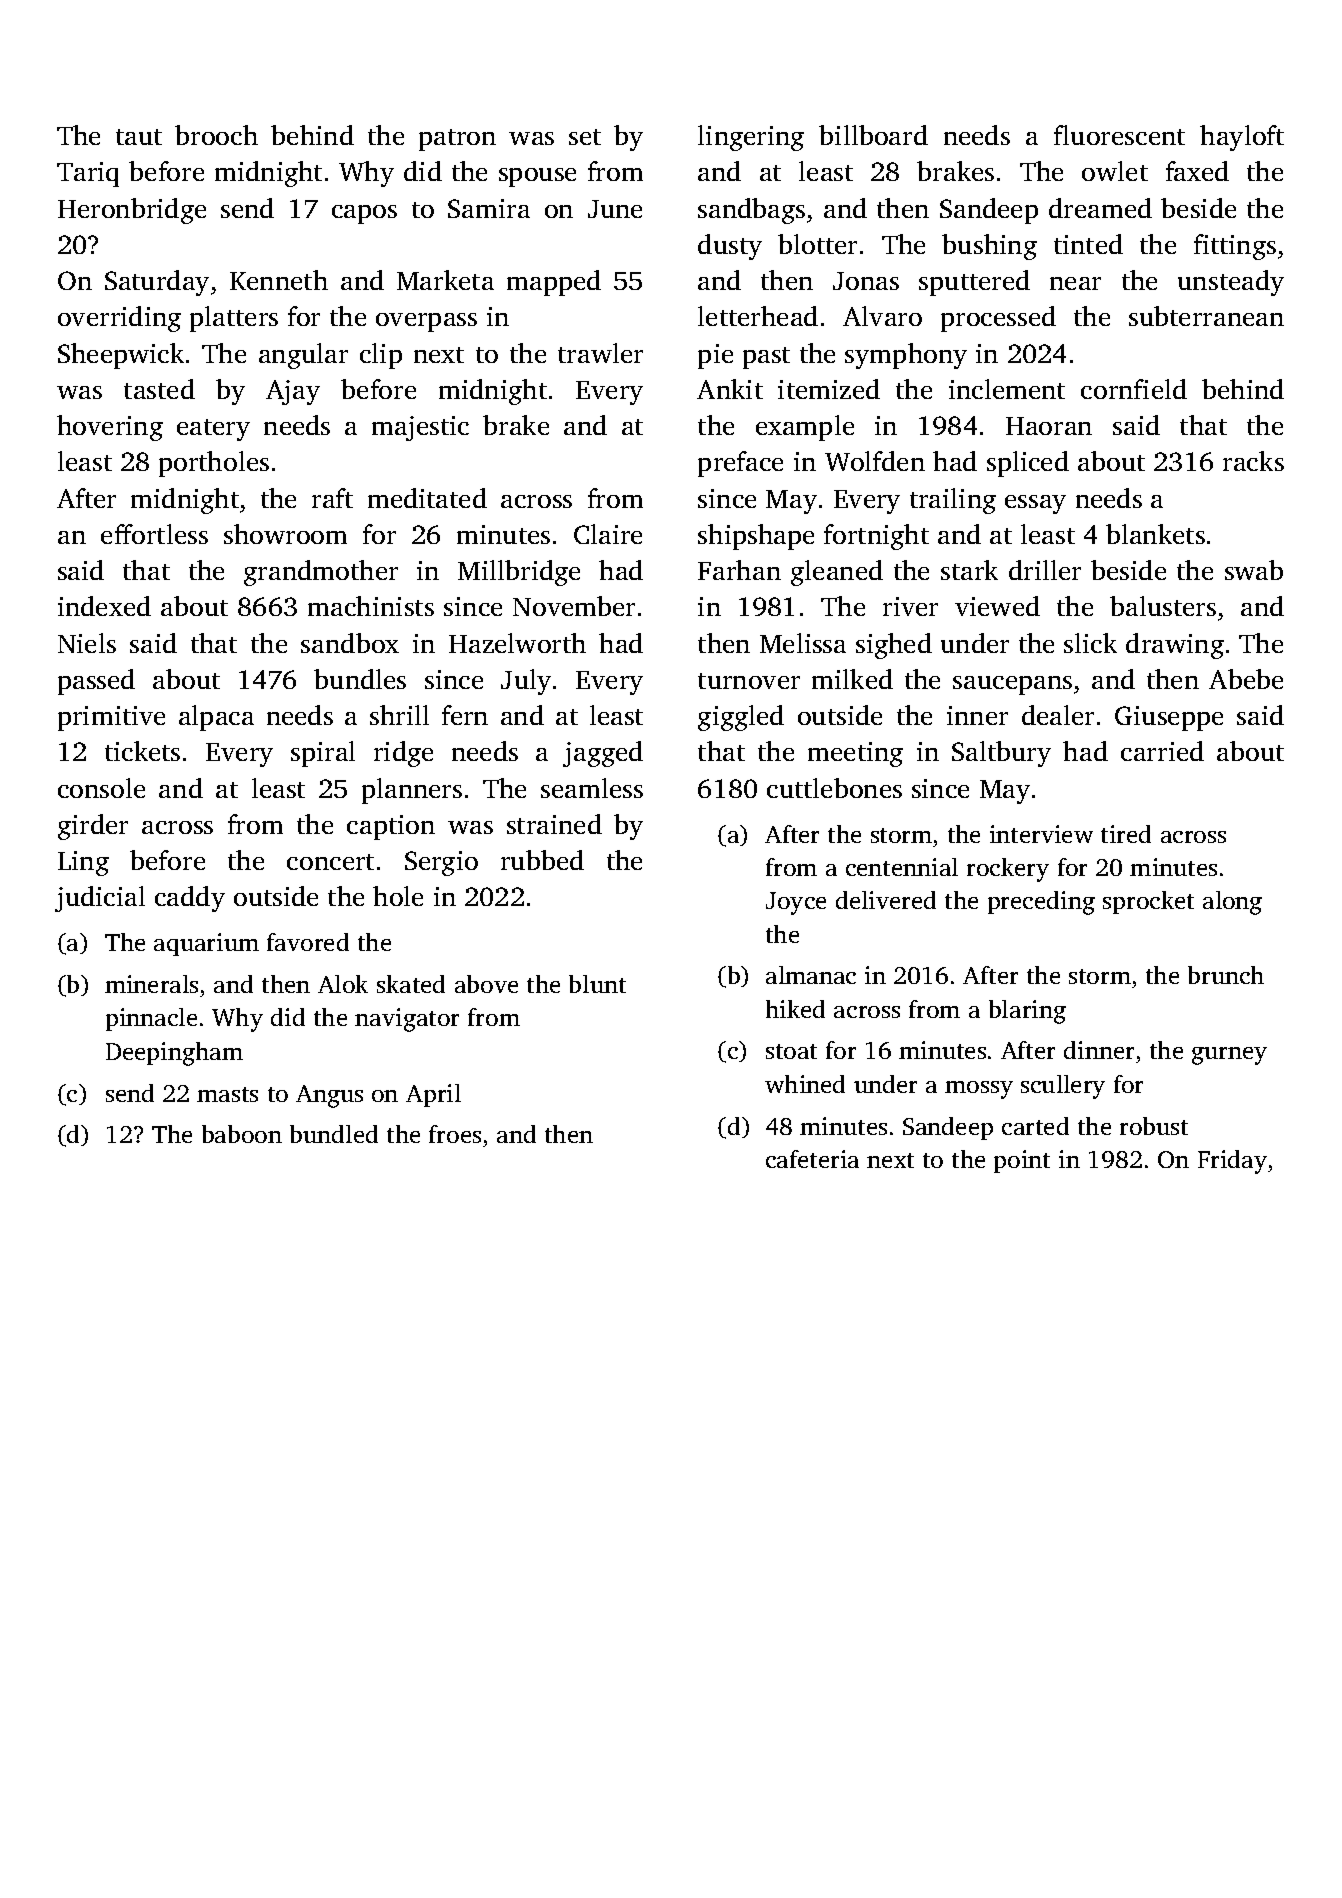 Image resolution: width=1342 pixels, height=1898 pixels. I want to click on minerals, so click(151, 984).
